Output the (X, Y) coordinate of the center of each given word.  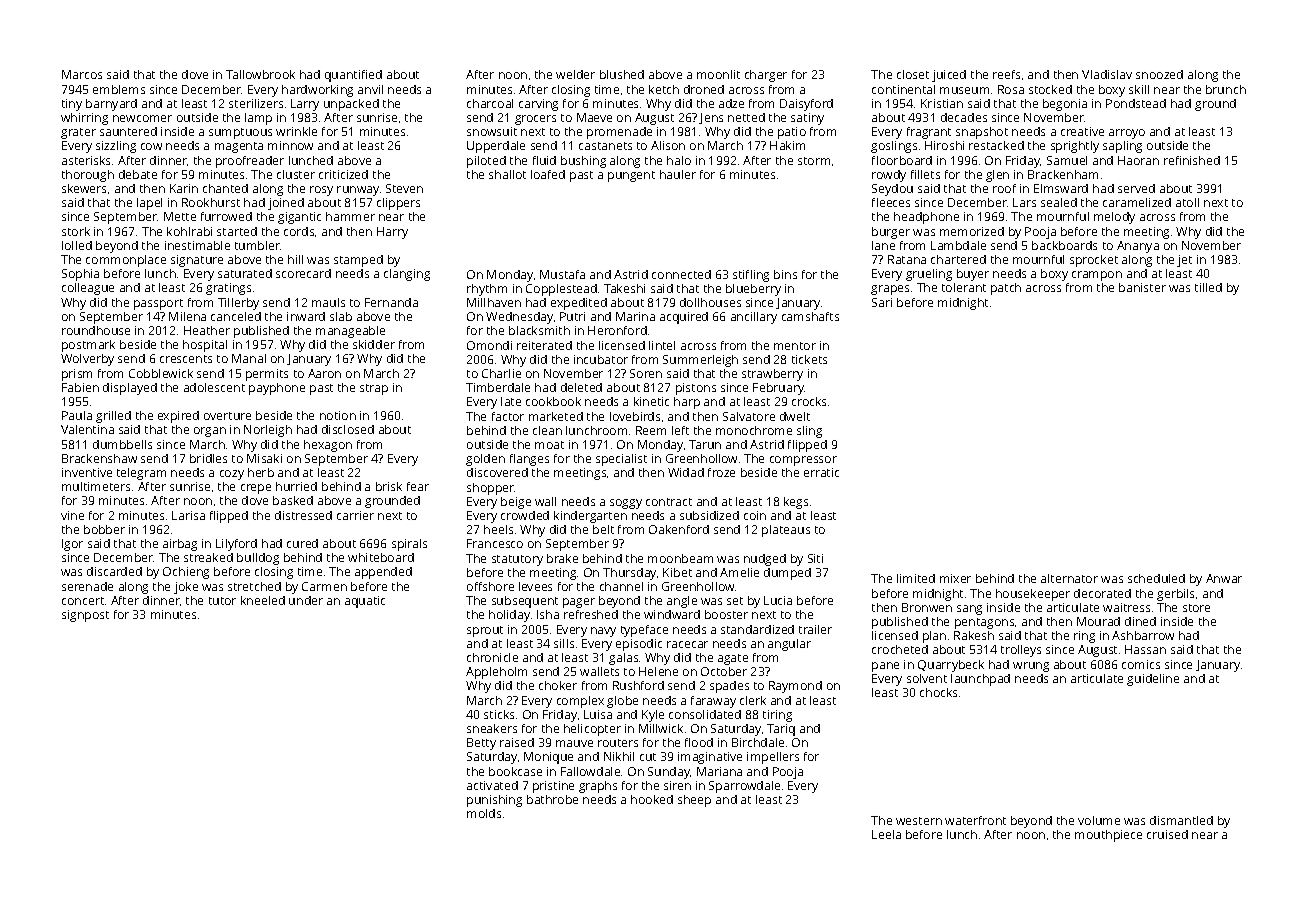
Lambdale (958, 245)
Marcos (82, 74)
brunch (1226, 89)
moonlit (718, 74)
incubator (601, 359)
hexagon (328, 446)
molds (484, 813)
